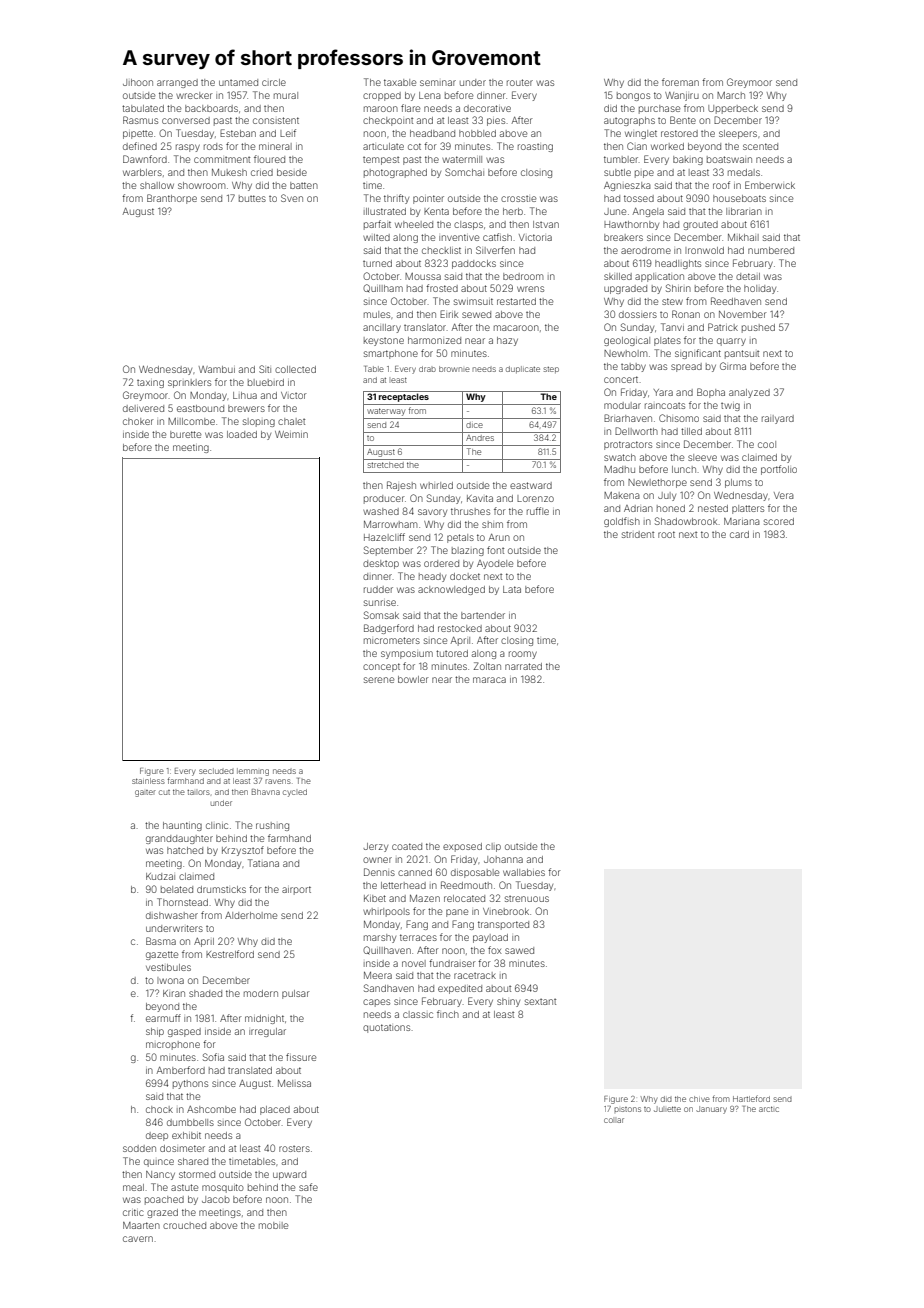 The width and height of the image is (924, 1308). Describe the element at coordinates (452, 653) in the image. I see `tutored` at that location.
